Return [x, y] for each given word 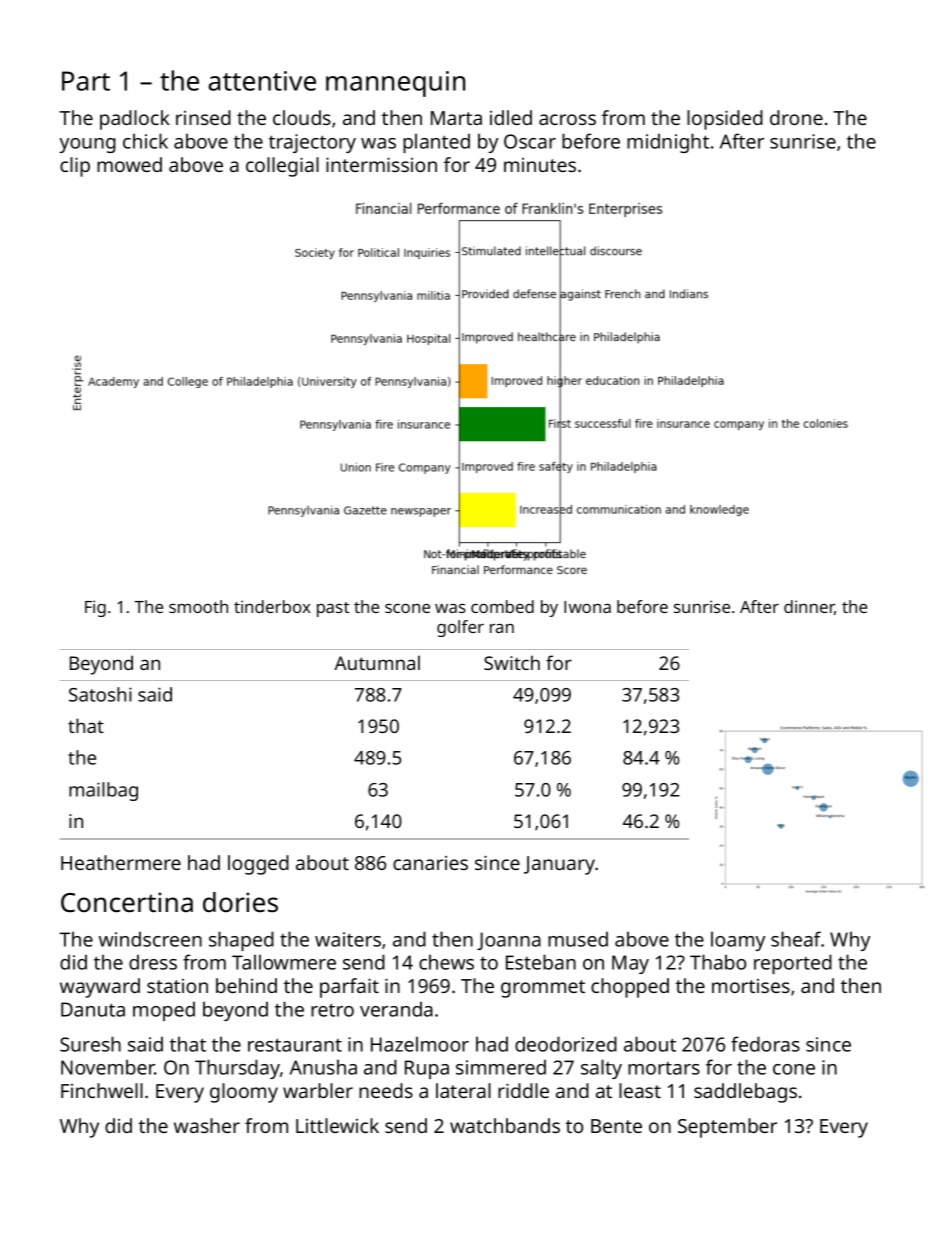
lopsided [725, 120]
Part [86, 81]
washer [207, 1125]
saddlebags [745, 1093]
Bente [616, 1126]
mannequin [395, 84]
